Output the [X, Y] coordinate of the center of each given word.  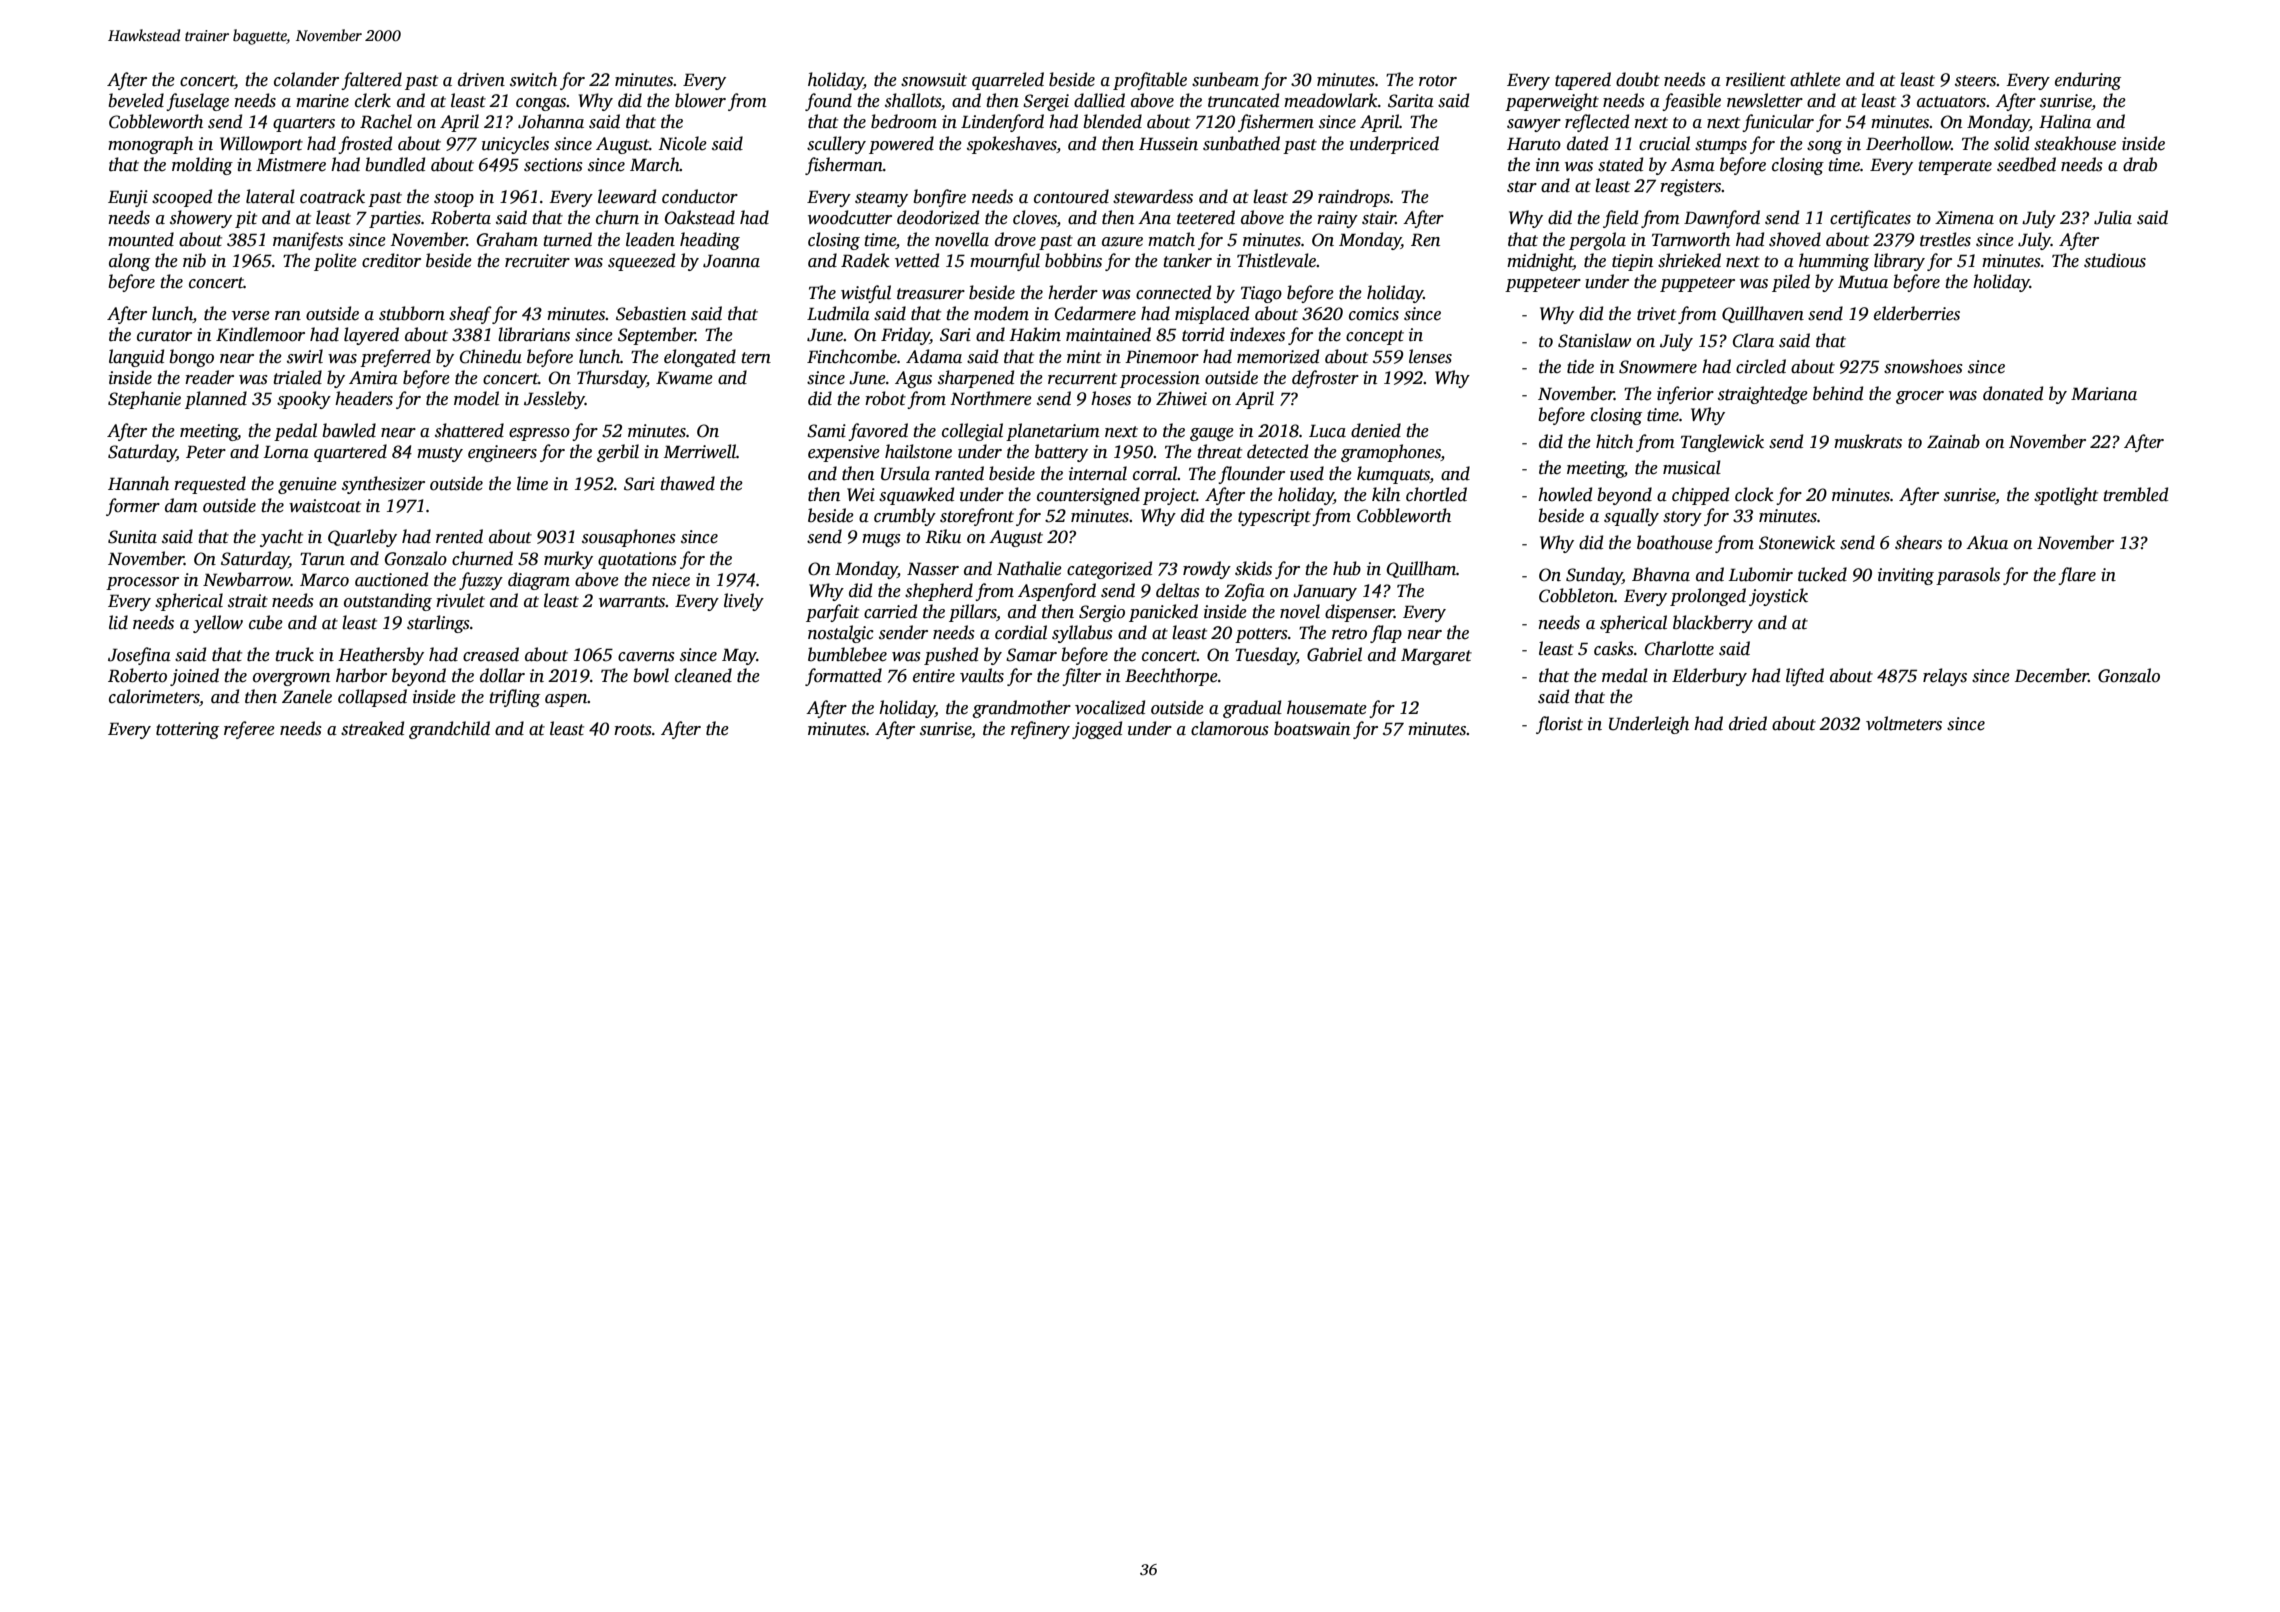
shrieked [1689, 260]
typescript [1274, 517]
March [655, 164]
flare [2077, 576]
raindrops [1354, 198]
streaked [372, 728]
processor [142, 583]
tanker [1187, 260]
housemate [1327, 707]
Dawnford [1722, 219]
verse [251, 316]
